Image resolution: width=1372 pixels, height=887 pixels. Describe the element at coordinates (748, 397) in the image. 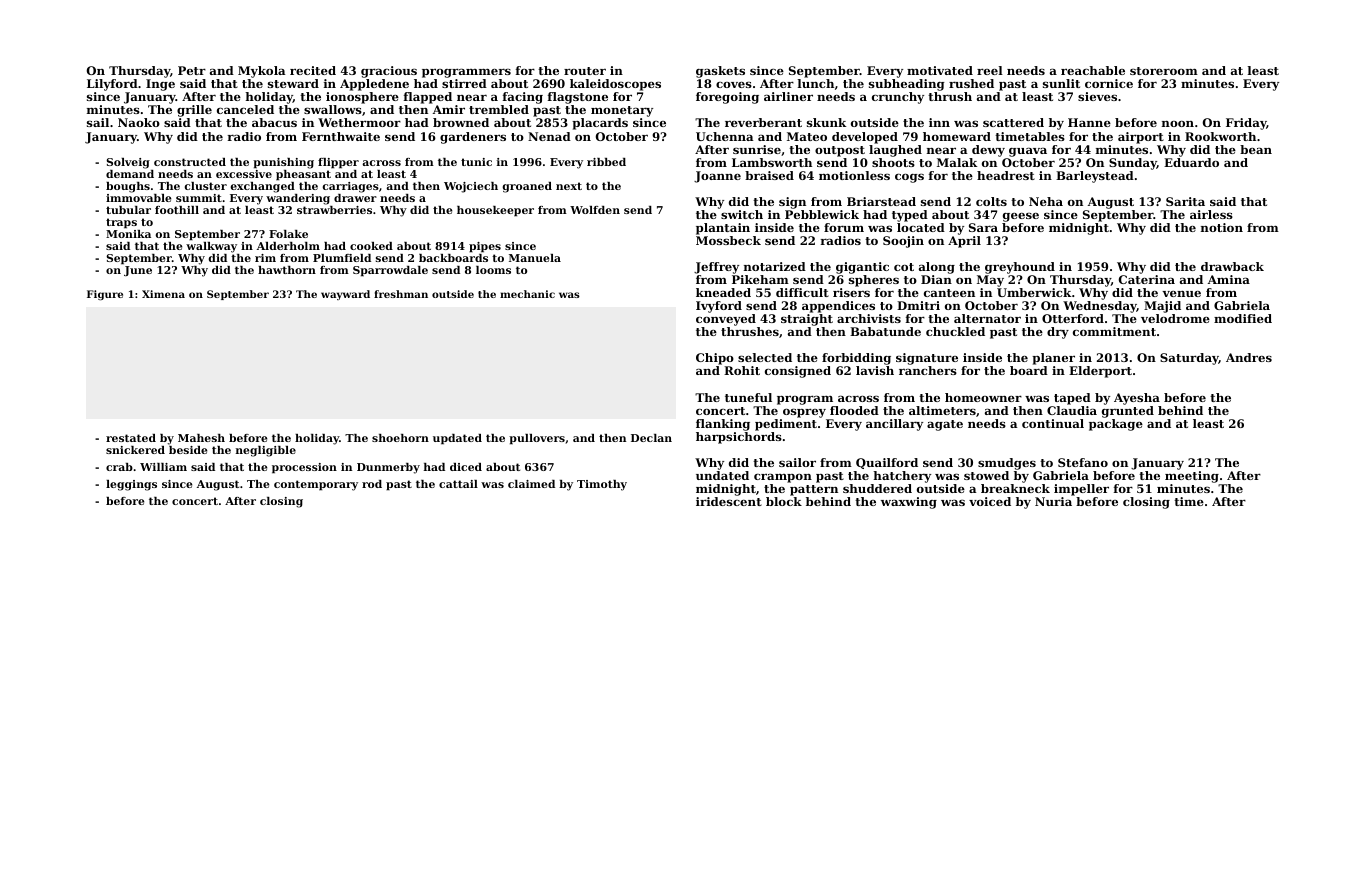

I see `tuneful` at that location.
